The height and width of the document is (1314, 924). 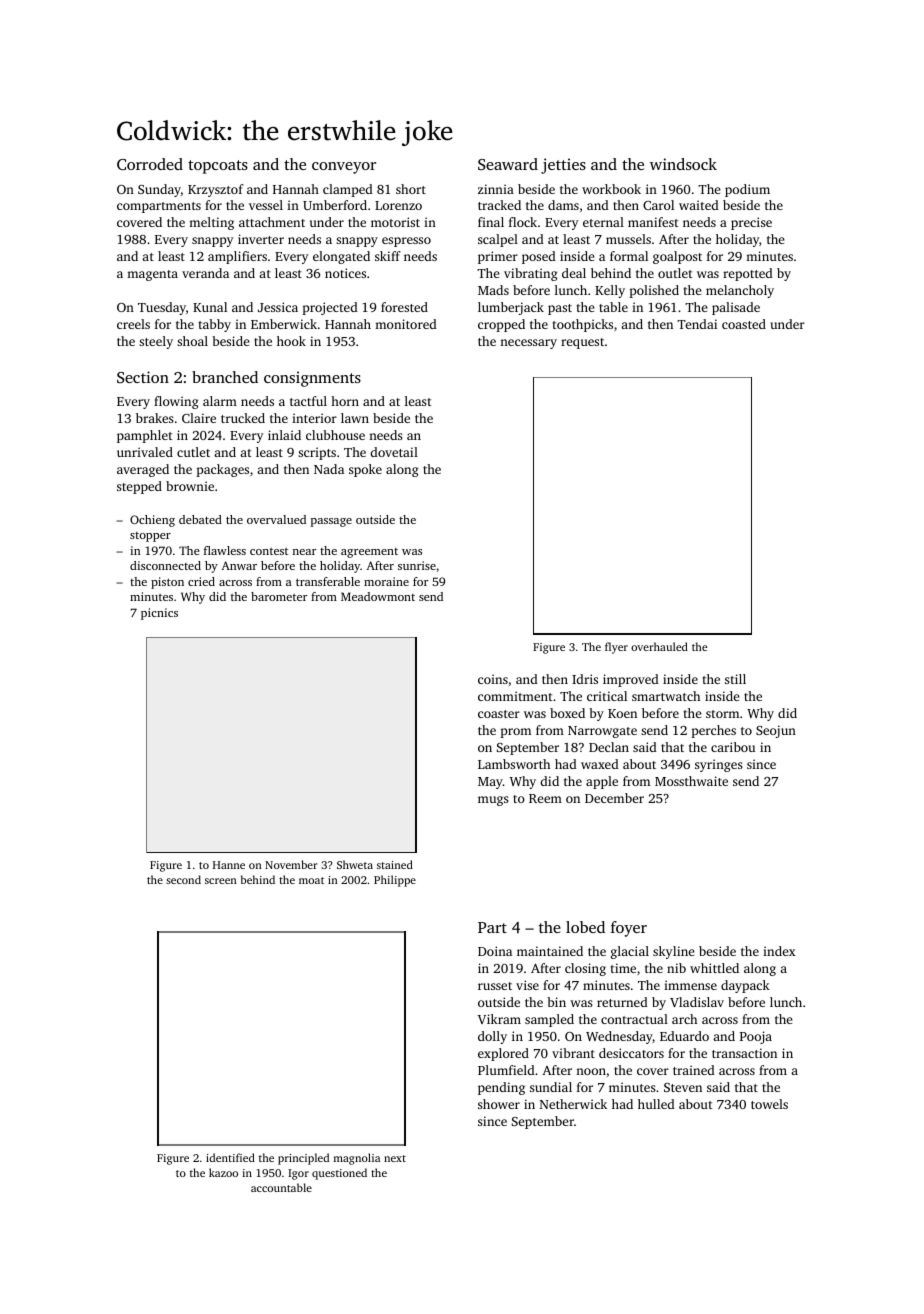 I want to click on kazoo, so click(x=223, y=1172).
